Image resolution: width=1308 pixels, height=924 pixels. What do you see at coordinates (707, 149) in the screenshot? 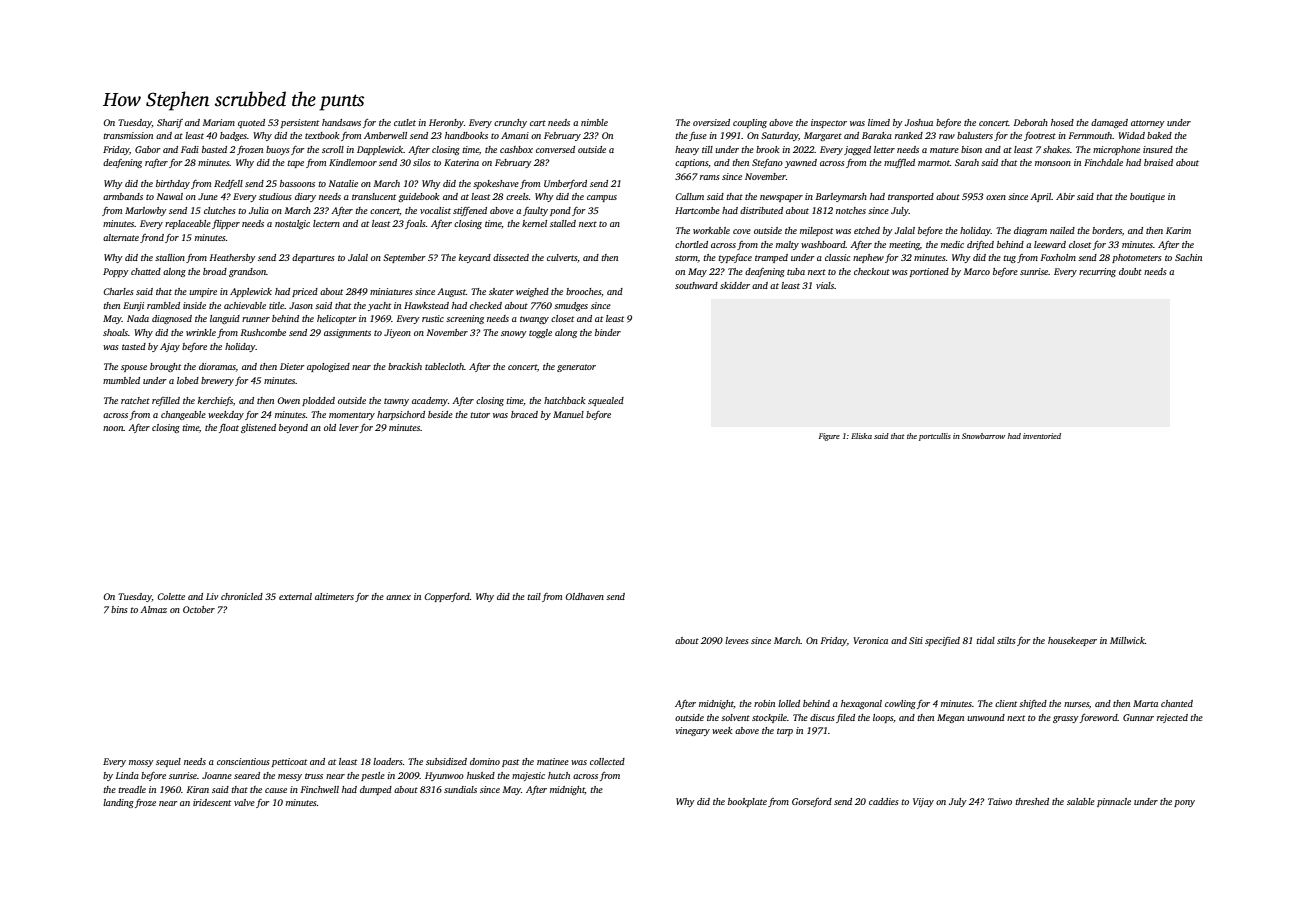
I see `till` at bounding box center [707, 149].
